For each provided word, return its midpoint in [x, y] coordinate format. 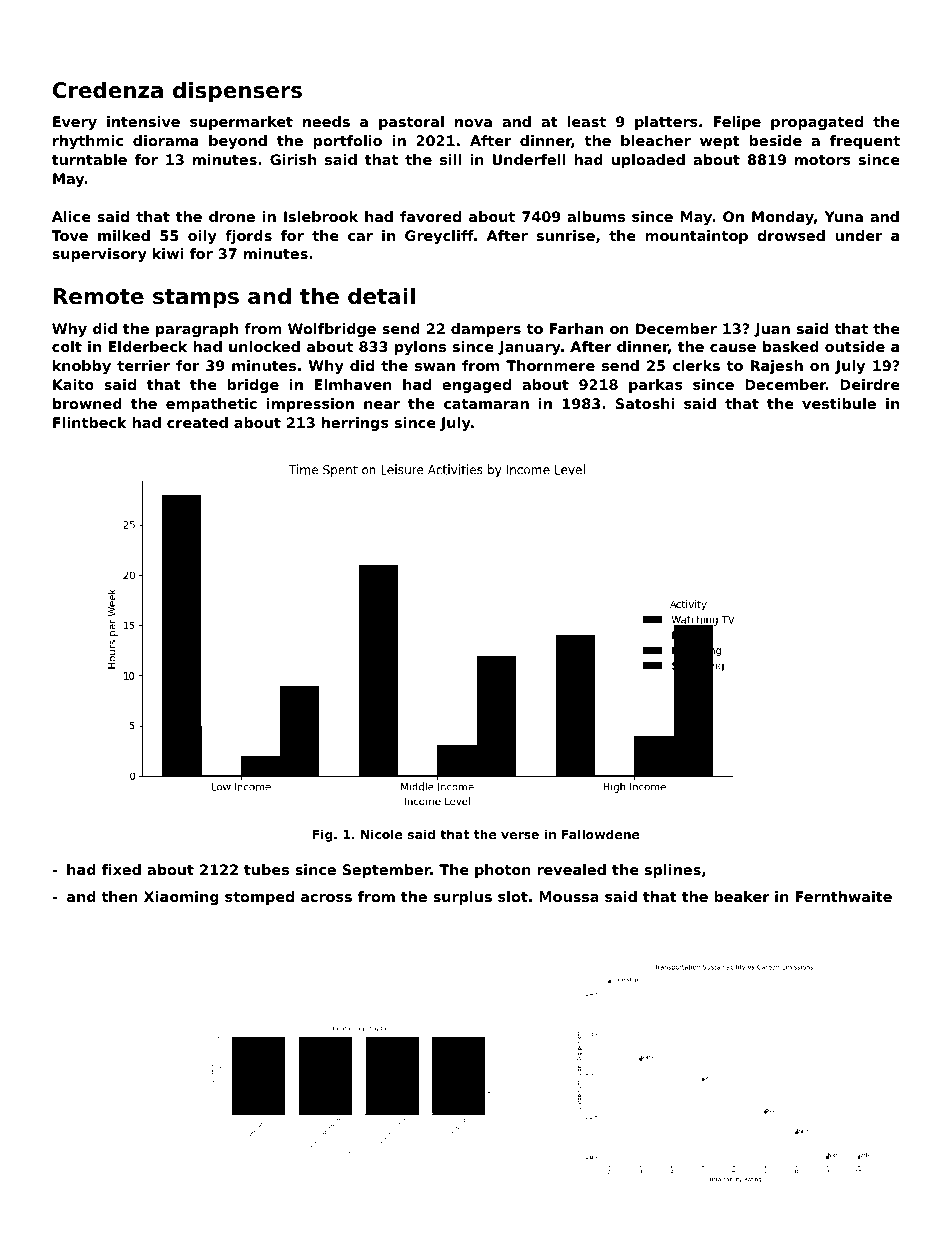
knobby [82, 367]
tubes [266, 869]
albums [596, 216]
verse [520, 835]
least [586, 121]
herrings [355, 424]
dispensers [237, 92]
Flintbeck [90, 422]
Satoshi [645, 403]
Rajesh [777, 367]
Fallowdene [601, 834]
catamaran [486, 404]
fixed [121, 869]
